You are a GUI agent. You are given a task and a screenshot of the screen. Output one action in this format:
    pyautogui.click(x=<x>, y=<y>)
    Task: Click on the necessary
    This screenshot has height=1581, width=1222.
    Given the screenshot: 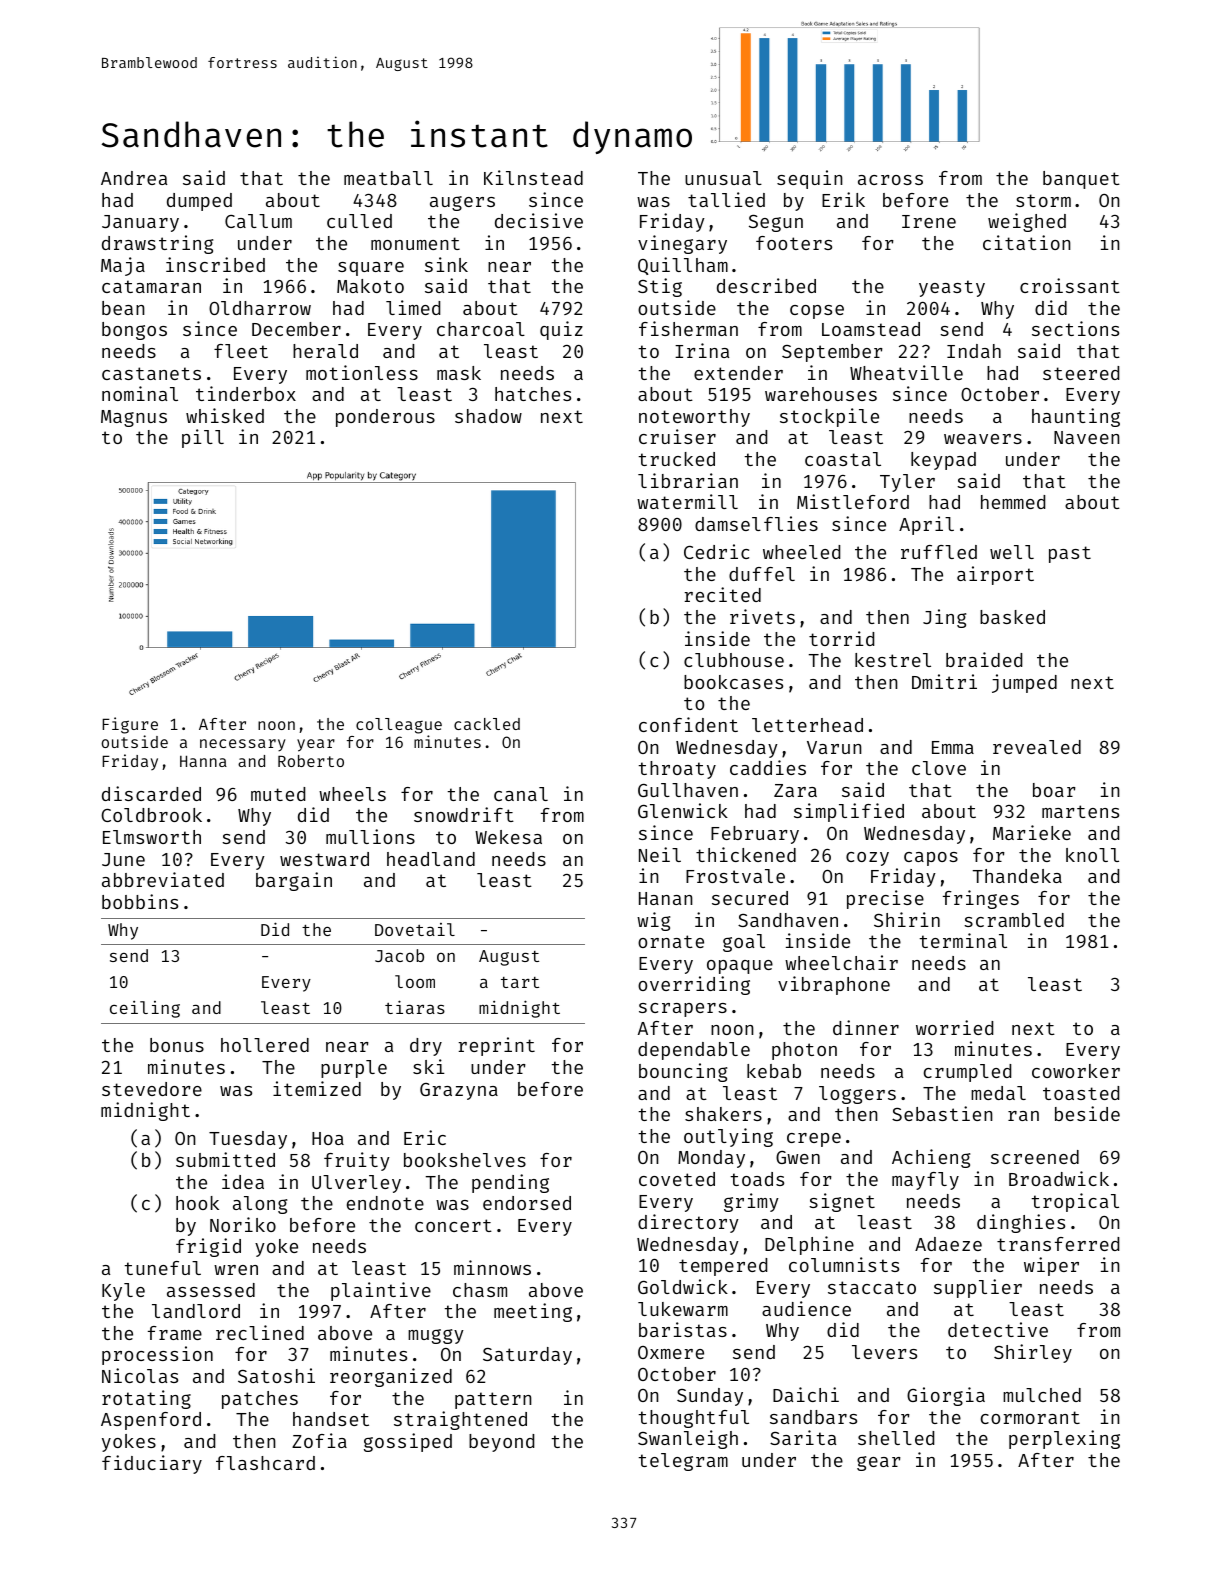 What is the action you would take?
    pyautogui.click(x=243, y=745)
